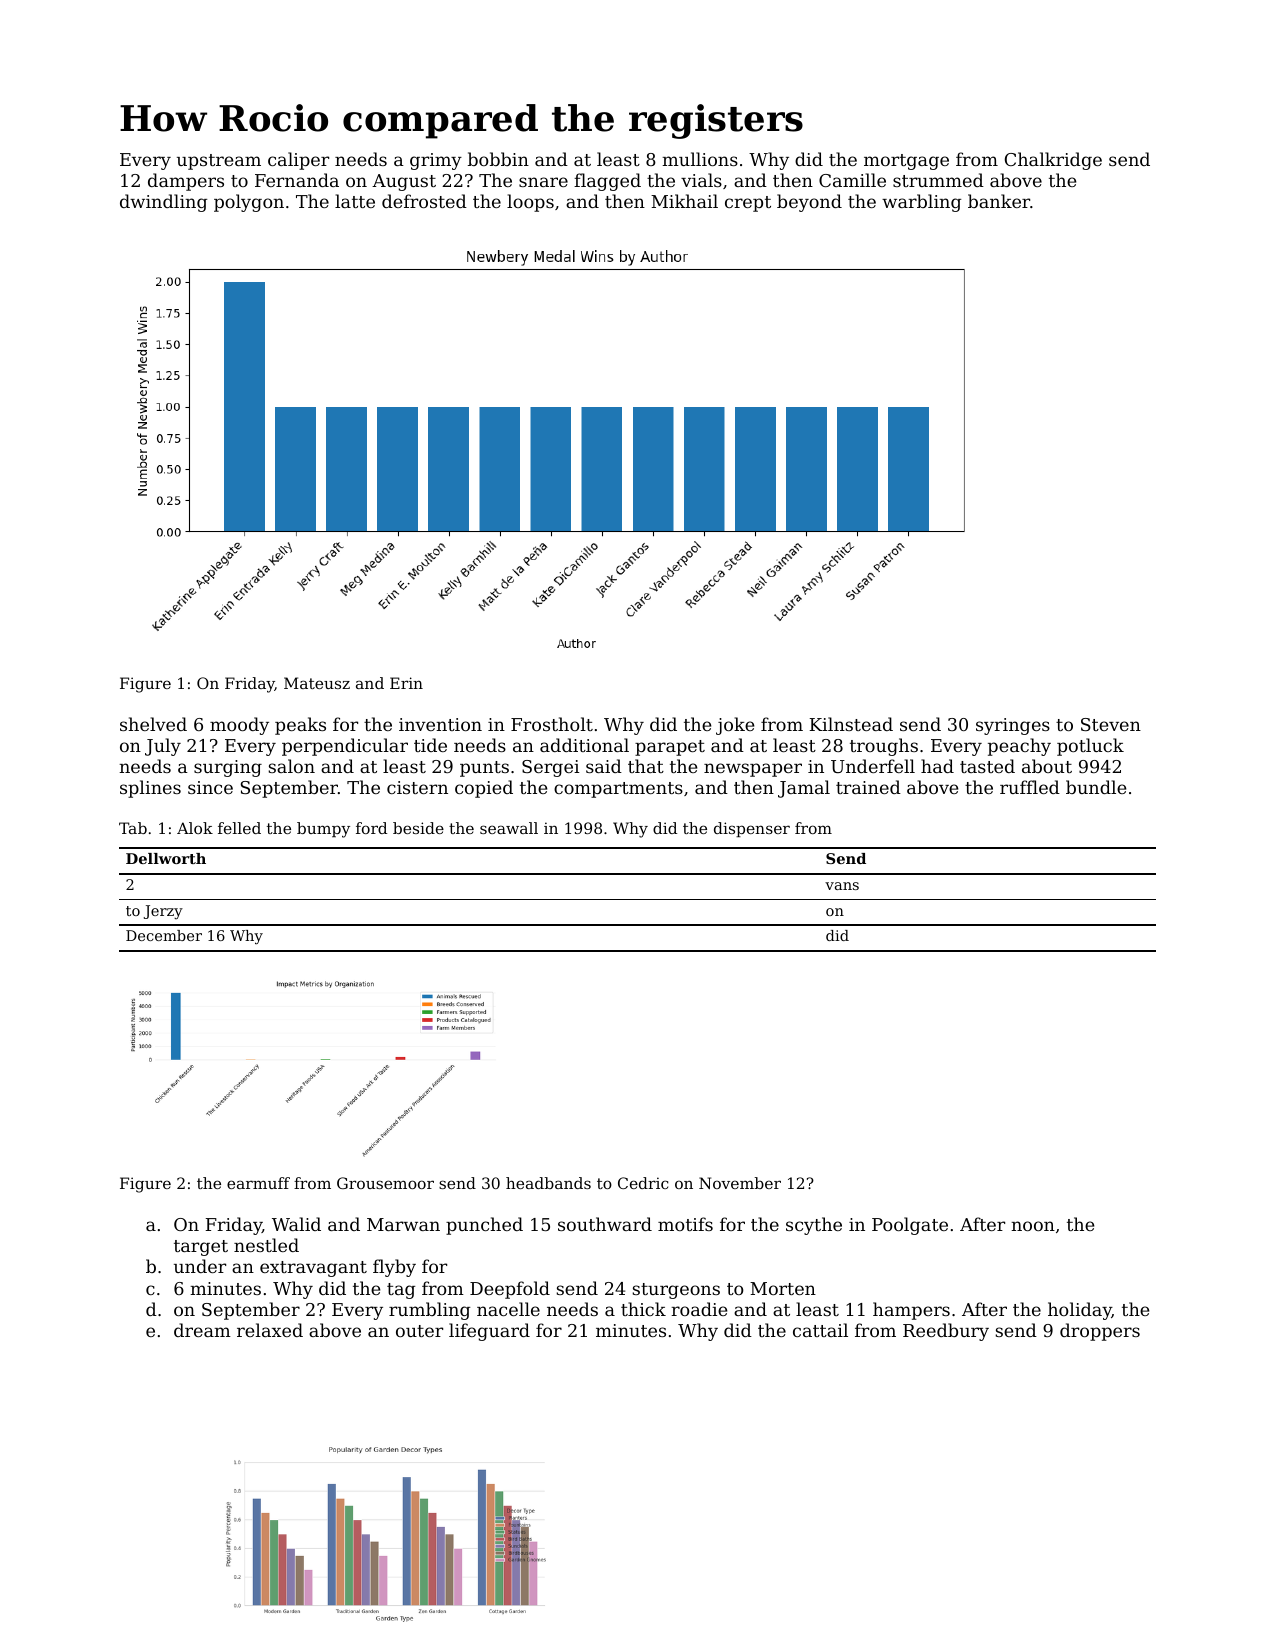 The width and height of the screenshot is (1275, 1650). I want to click on grimy, so click(436, 161).
